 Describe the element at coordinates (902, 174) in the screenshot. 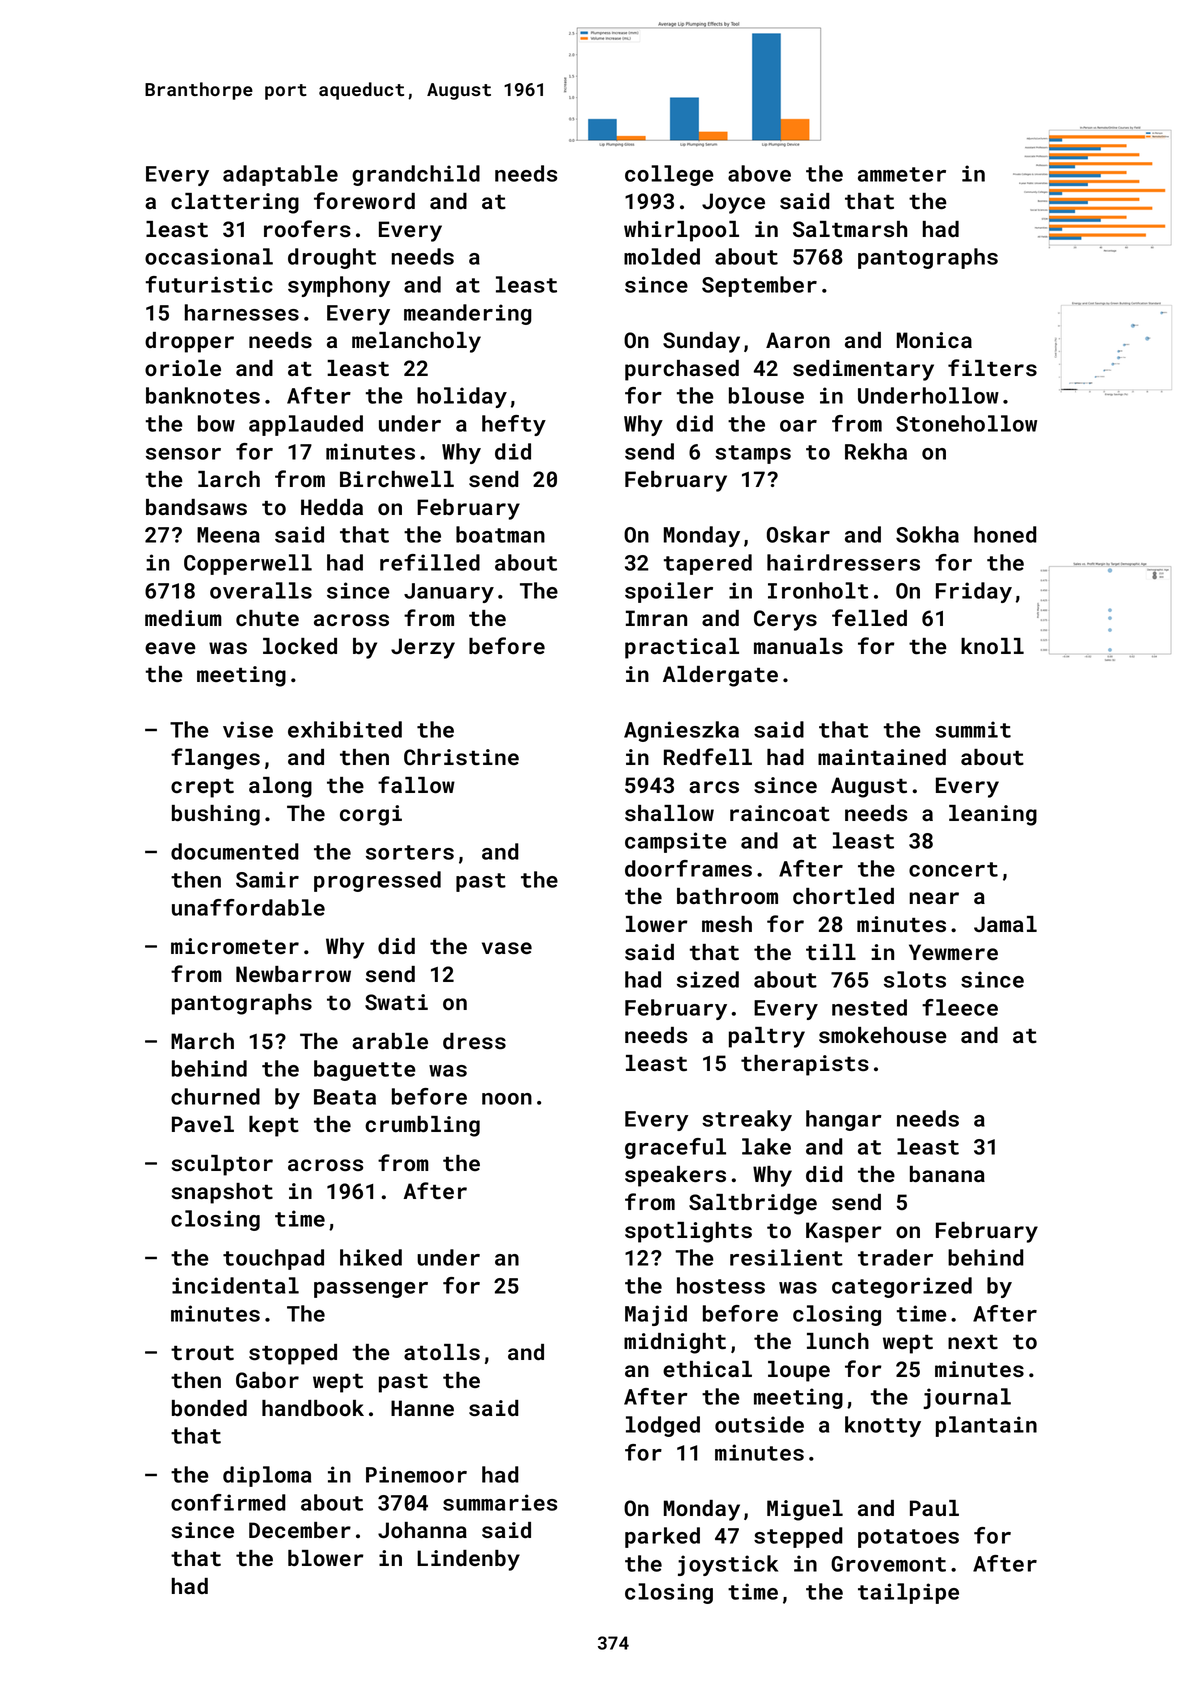

I see `ammeter` at that location.
